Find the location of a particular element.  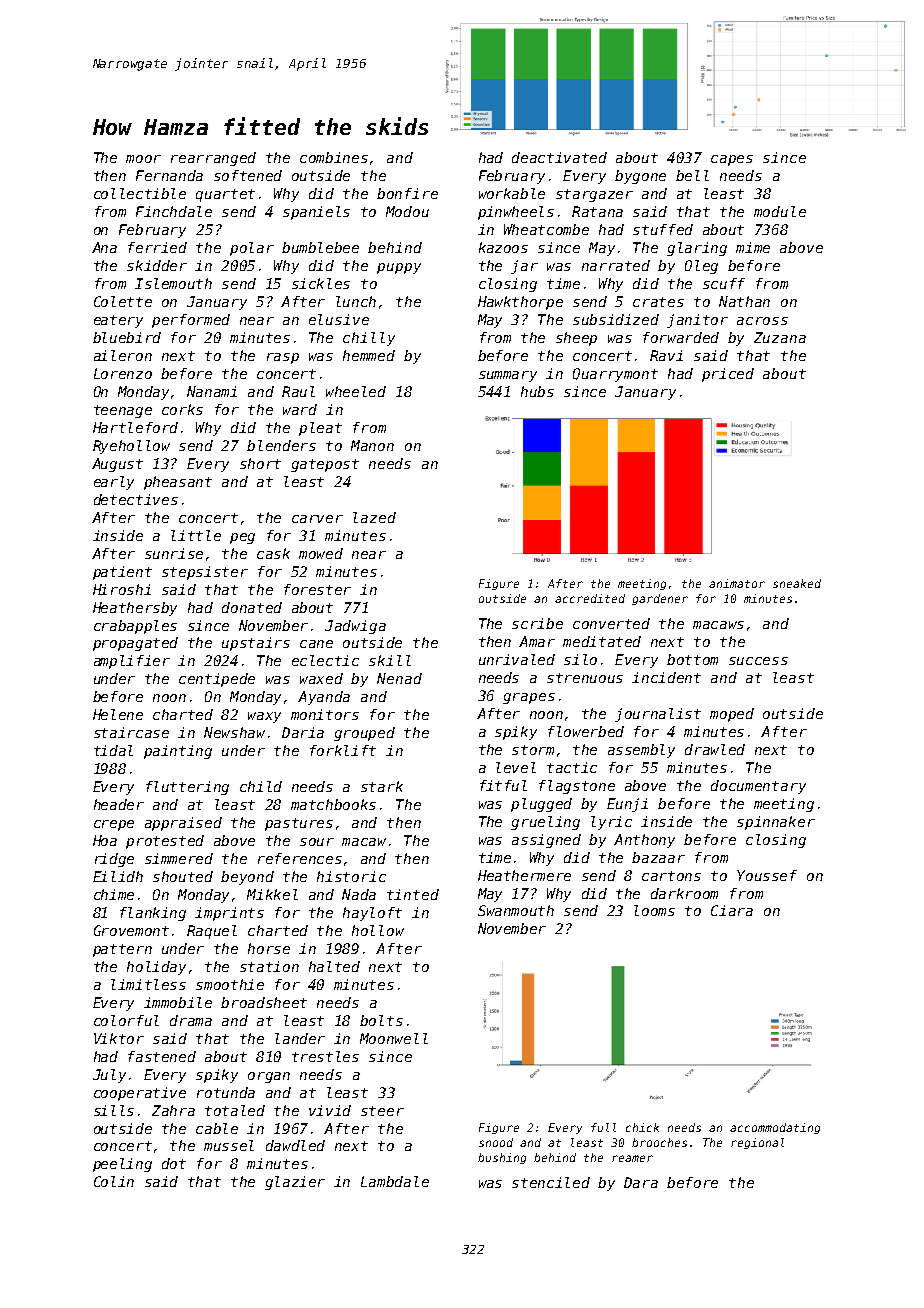

Hartleford is located at coordinates (135, 427).
